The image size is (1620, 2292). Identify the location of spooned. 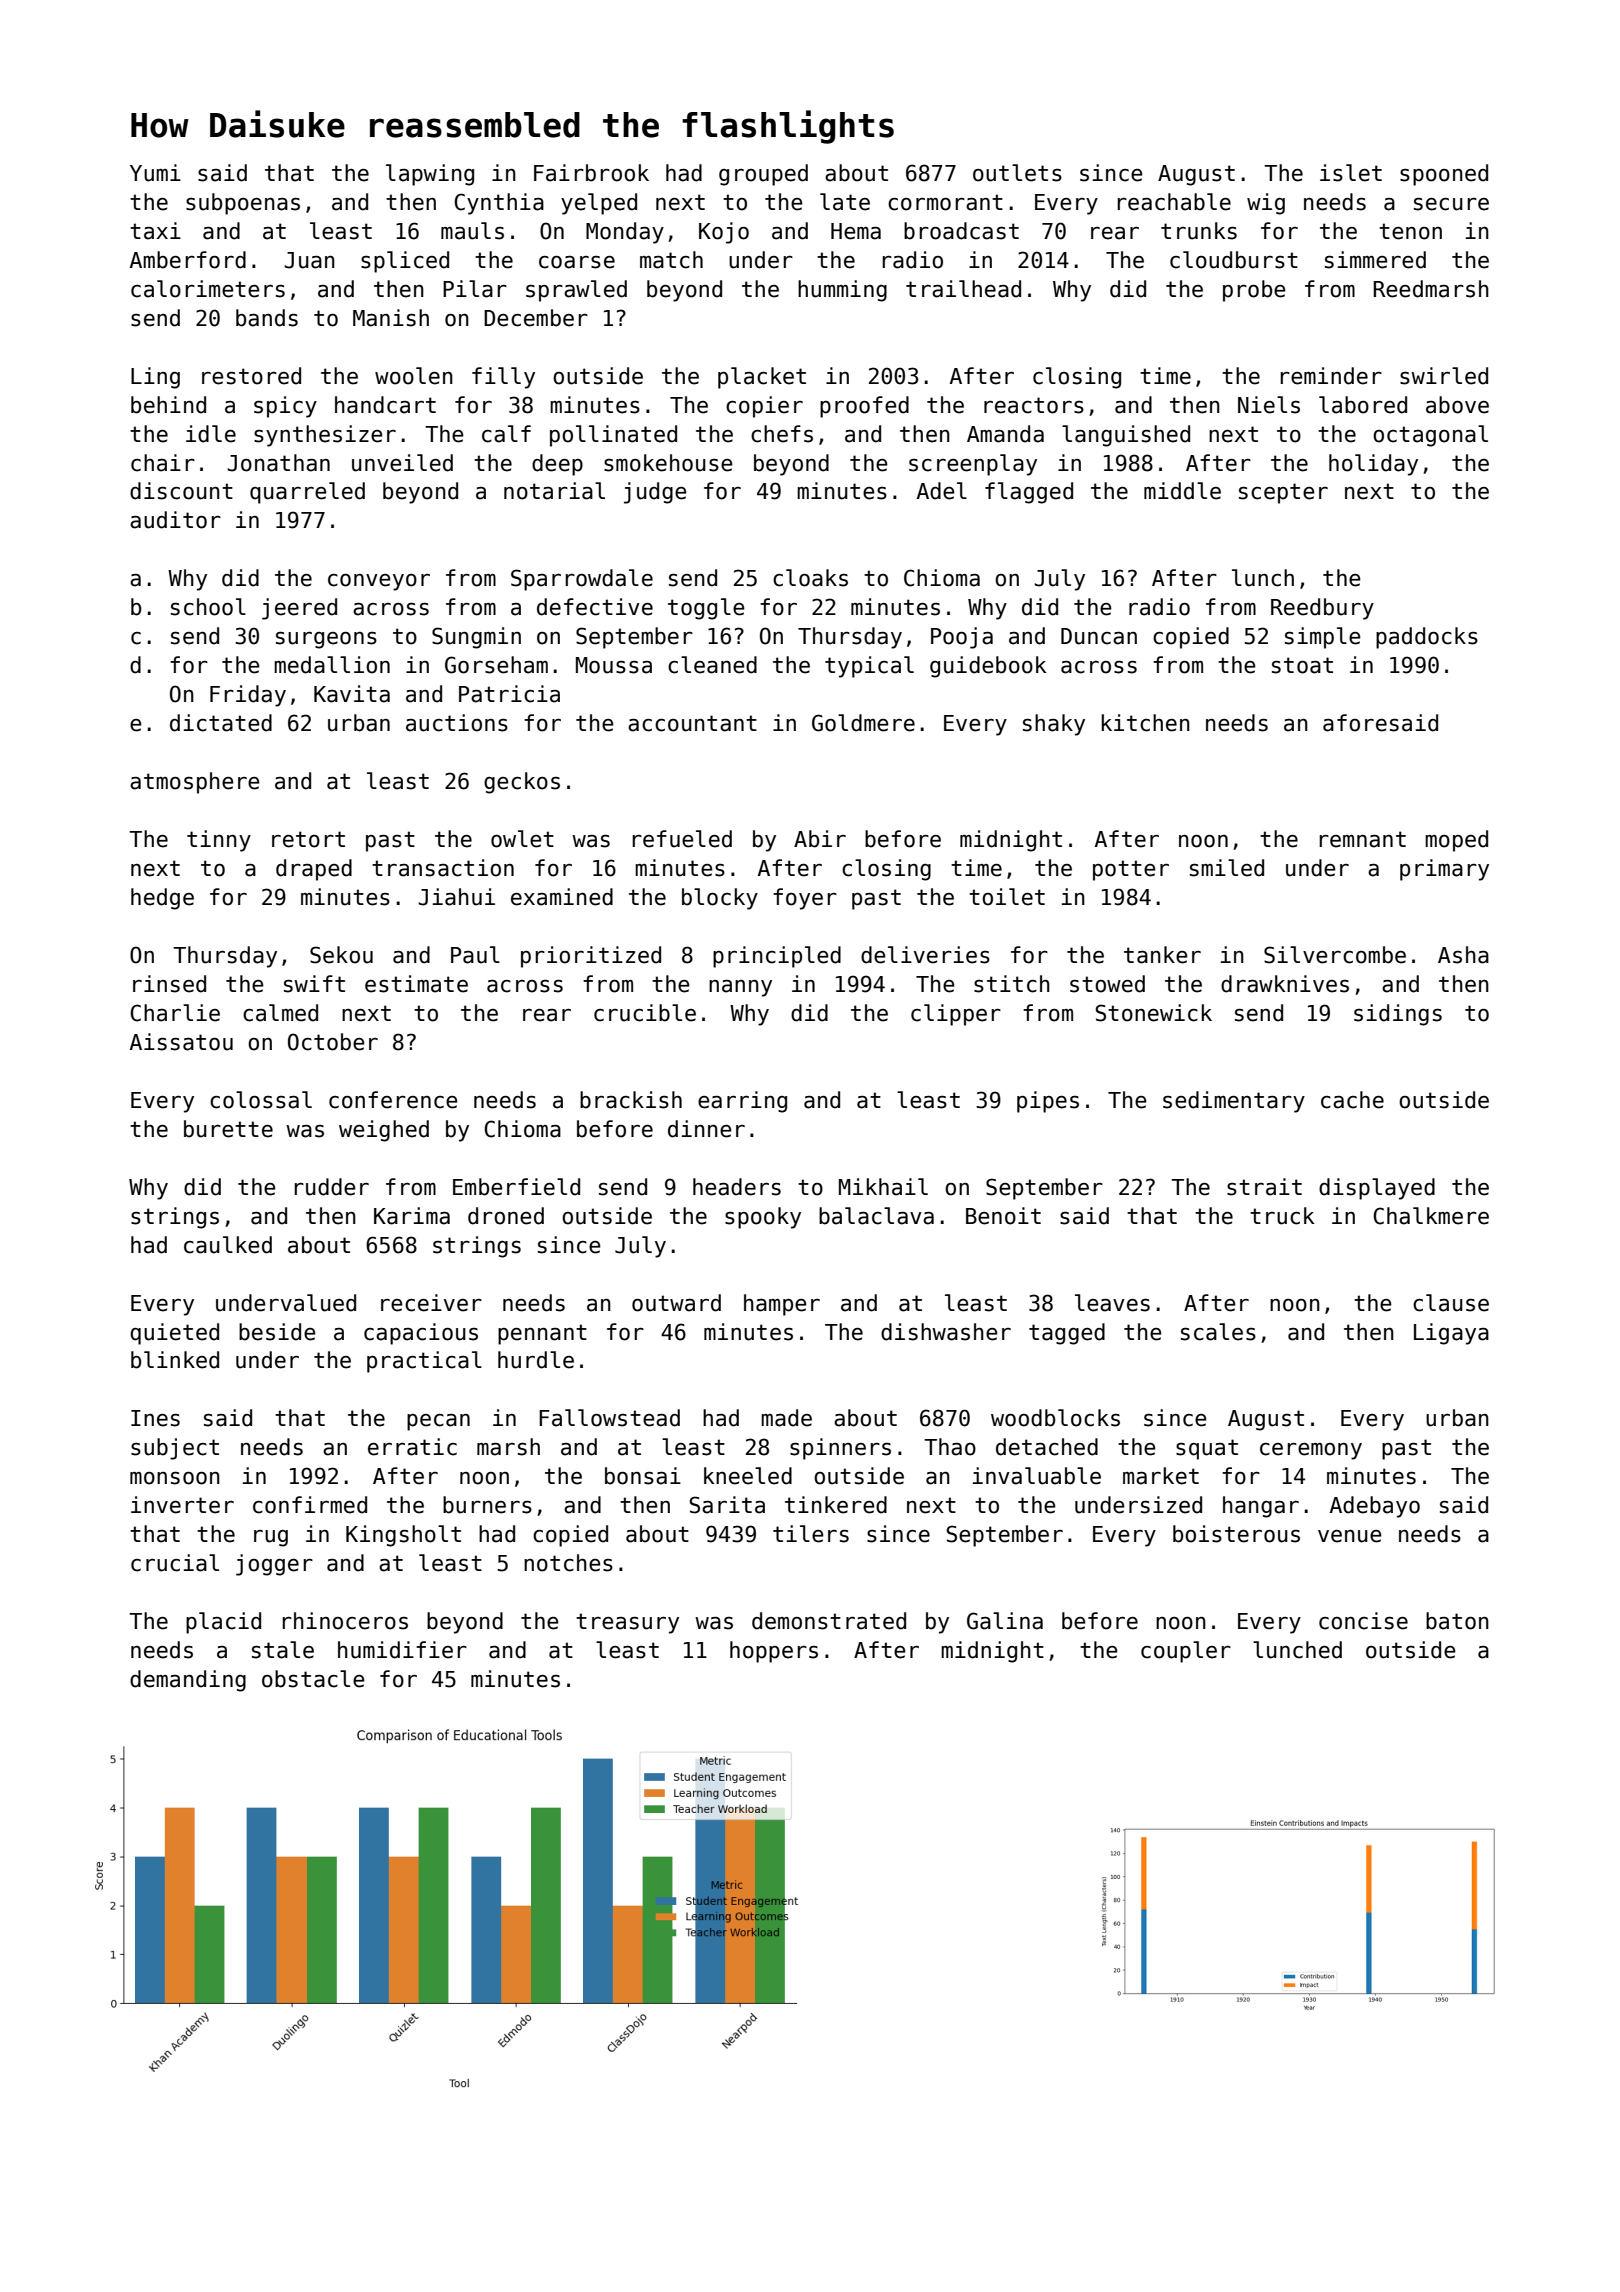
(1444, 175).
